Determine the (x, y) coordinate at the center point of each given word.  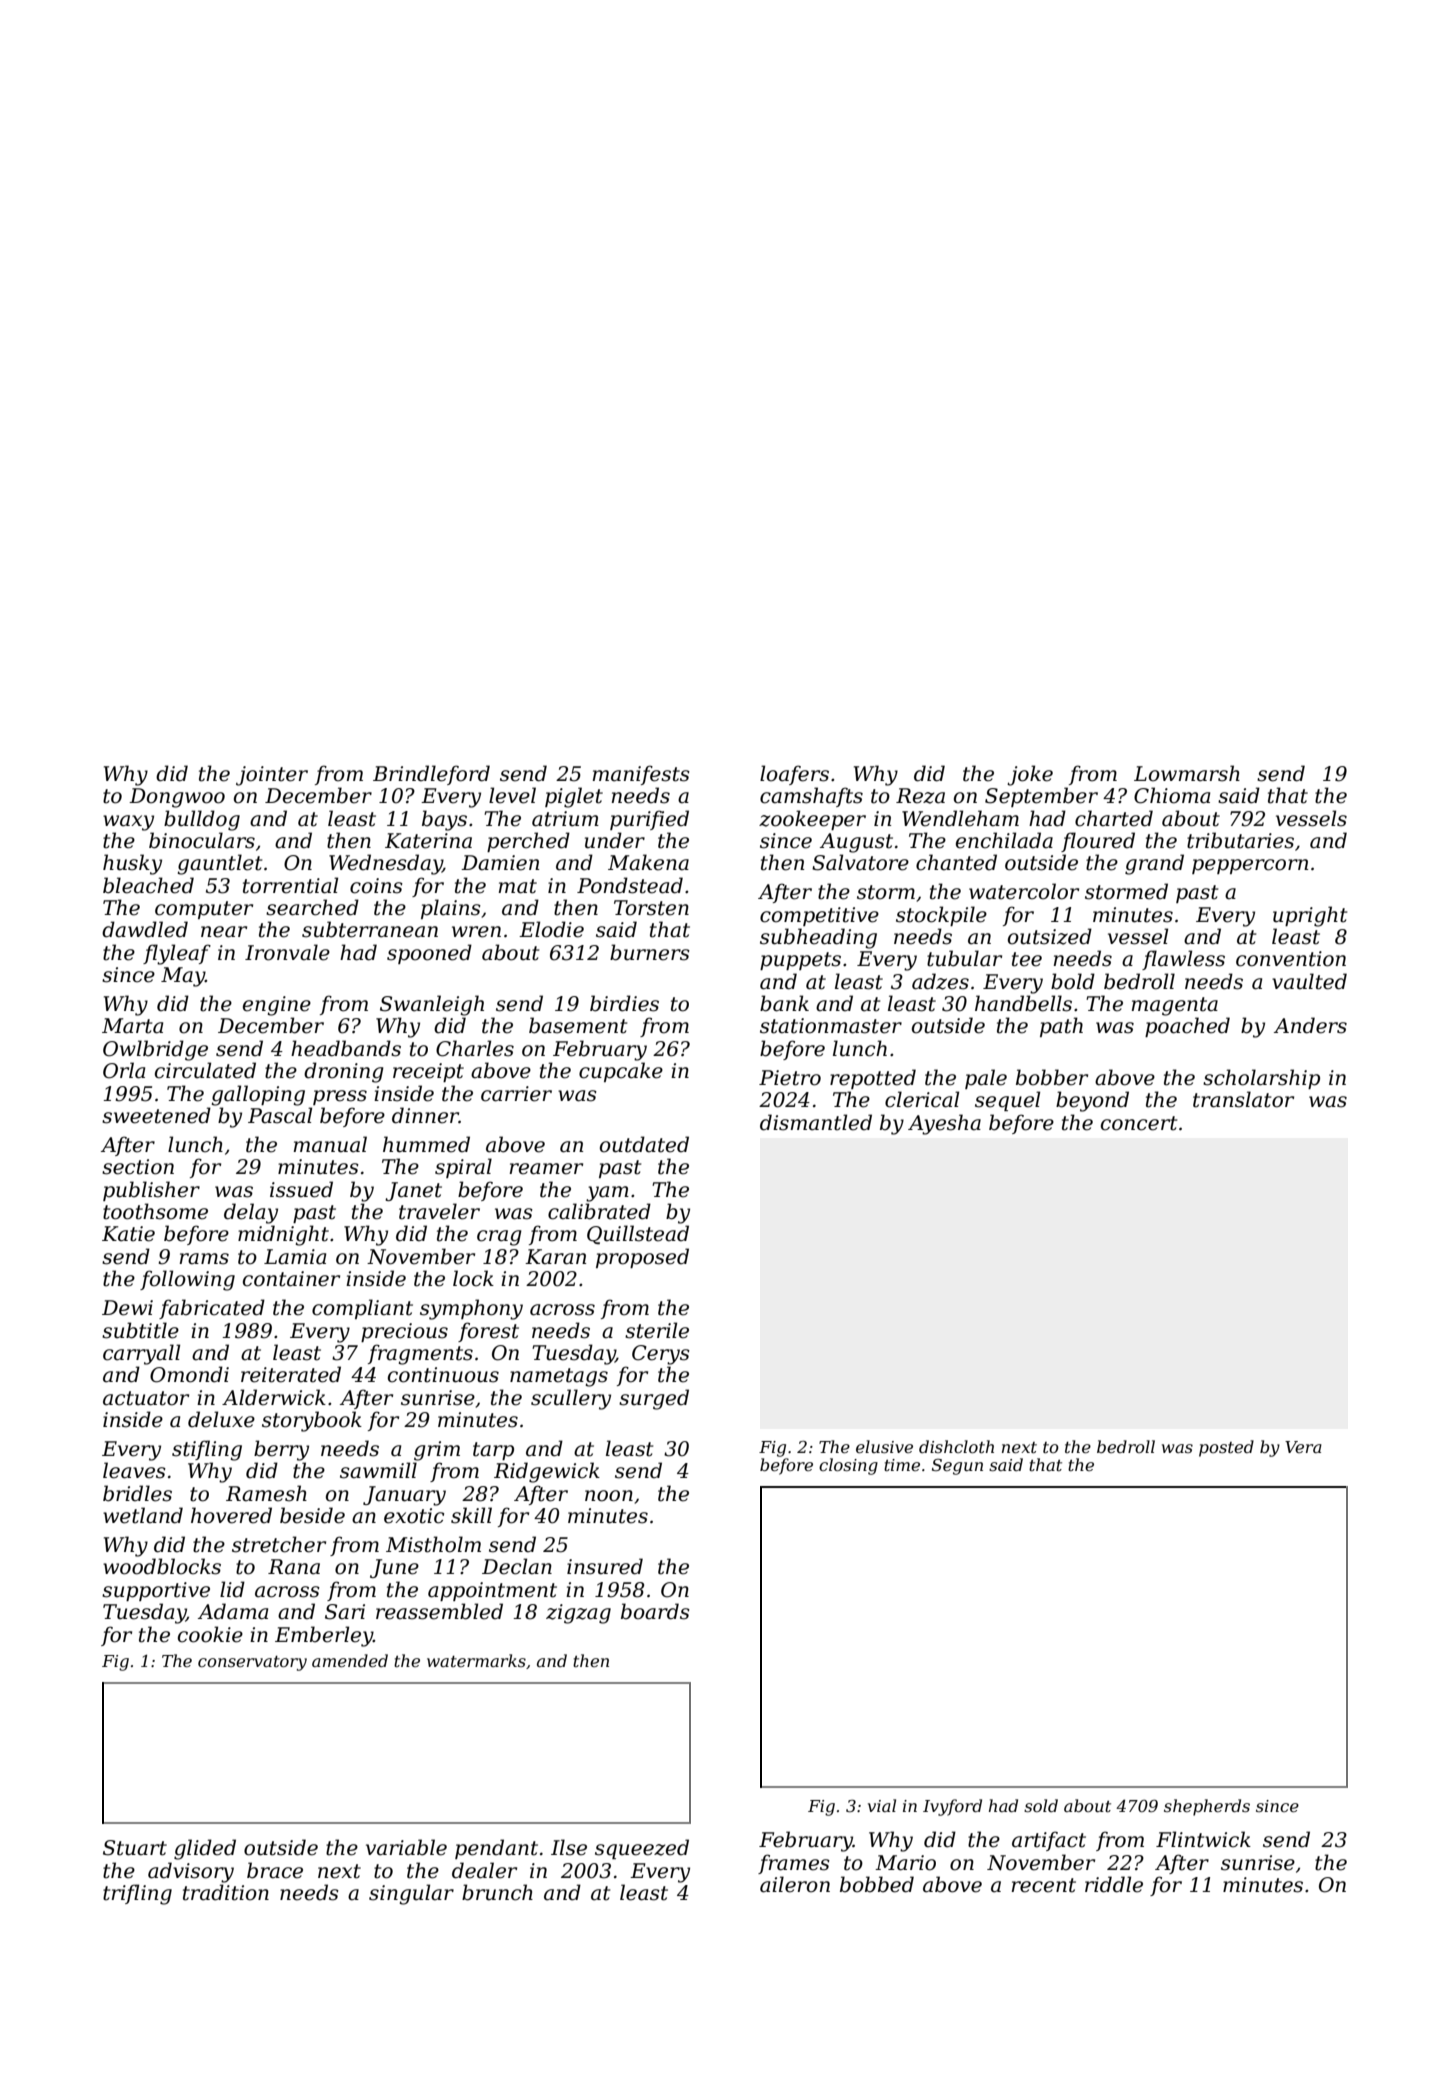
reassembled (439, 1611)
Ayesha (944, 1124)
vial (882, 1805)
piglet (574, 797)
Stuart (135, 1848)
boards (655, 1611)
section (138, 1167)
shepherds (1207, 1807)
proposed (642, 1258)
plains (451, 909)
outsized (1050, 936)
